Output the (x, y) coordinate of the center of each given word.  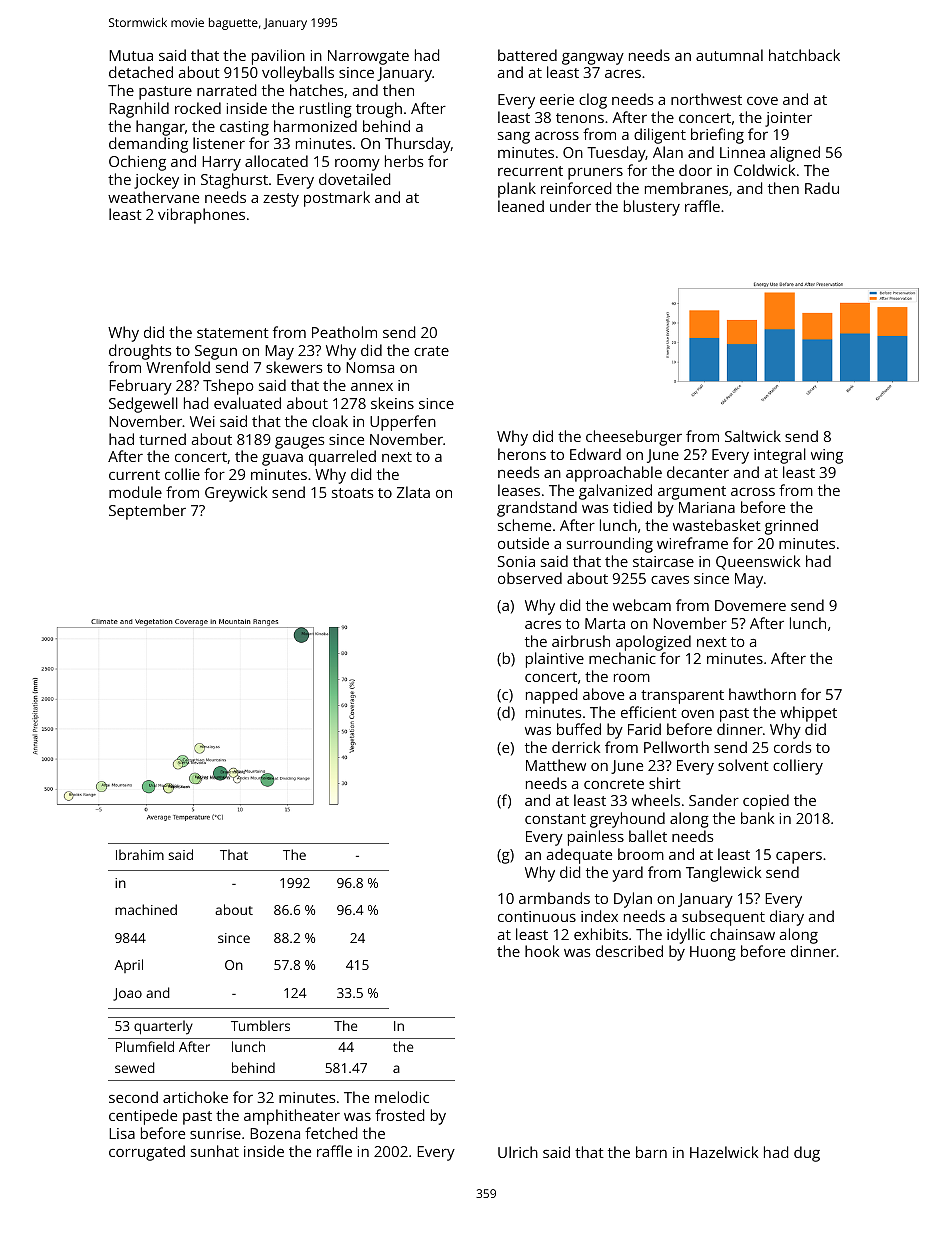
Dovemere (750, 605)
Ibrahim (140, 854)
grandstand (537, 509)
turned (162, 439)
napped (551, 696)
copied (766, 802)
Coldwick (764, 170)
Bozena (275, 1133)
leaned (521, 206)
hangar (160, 128)
